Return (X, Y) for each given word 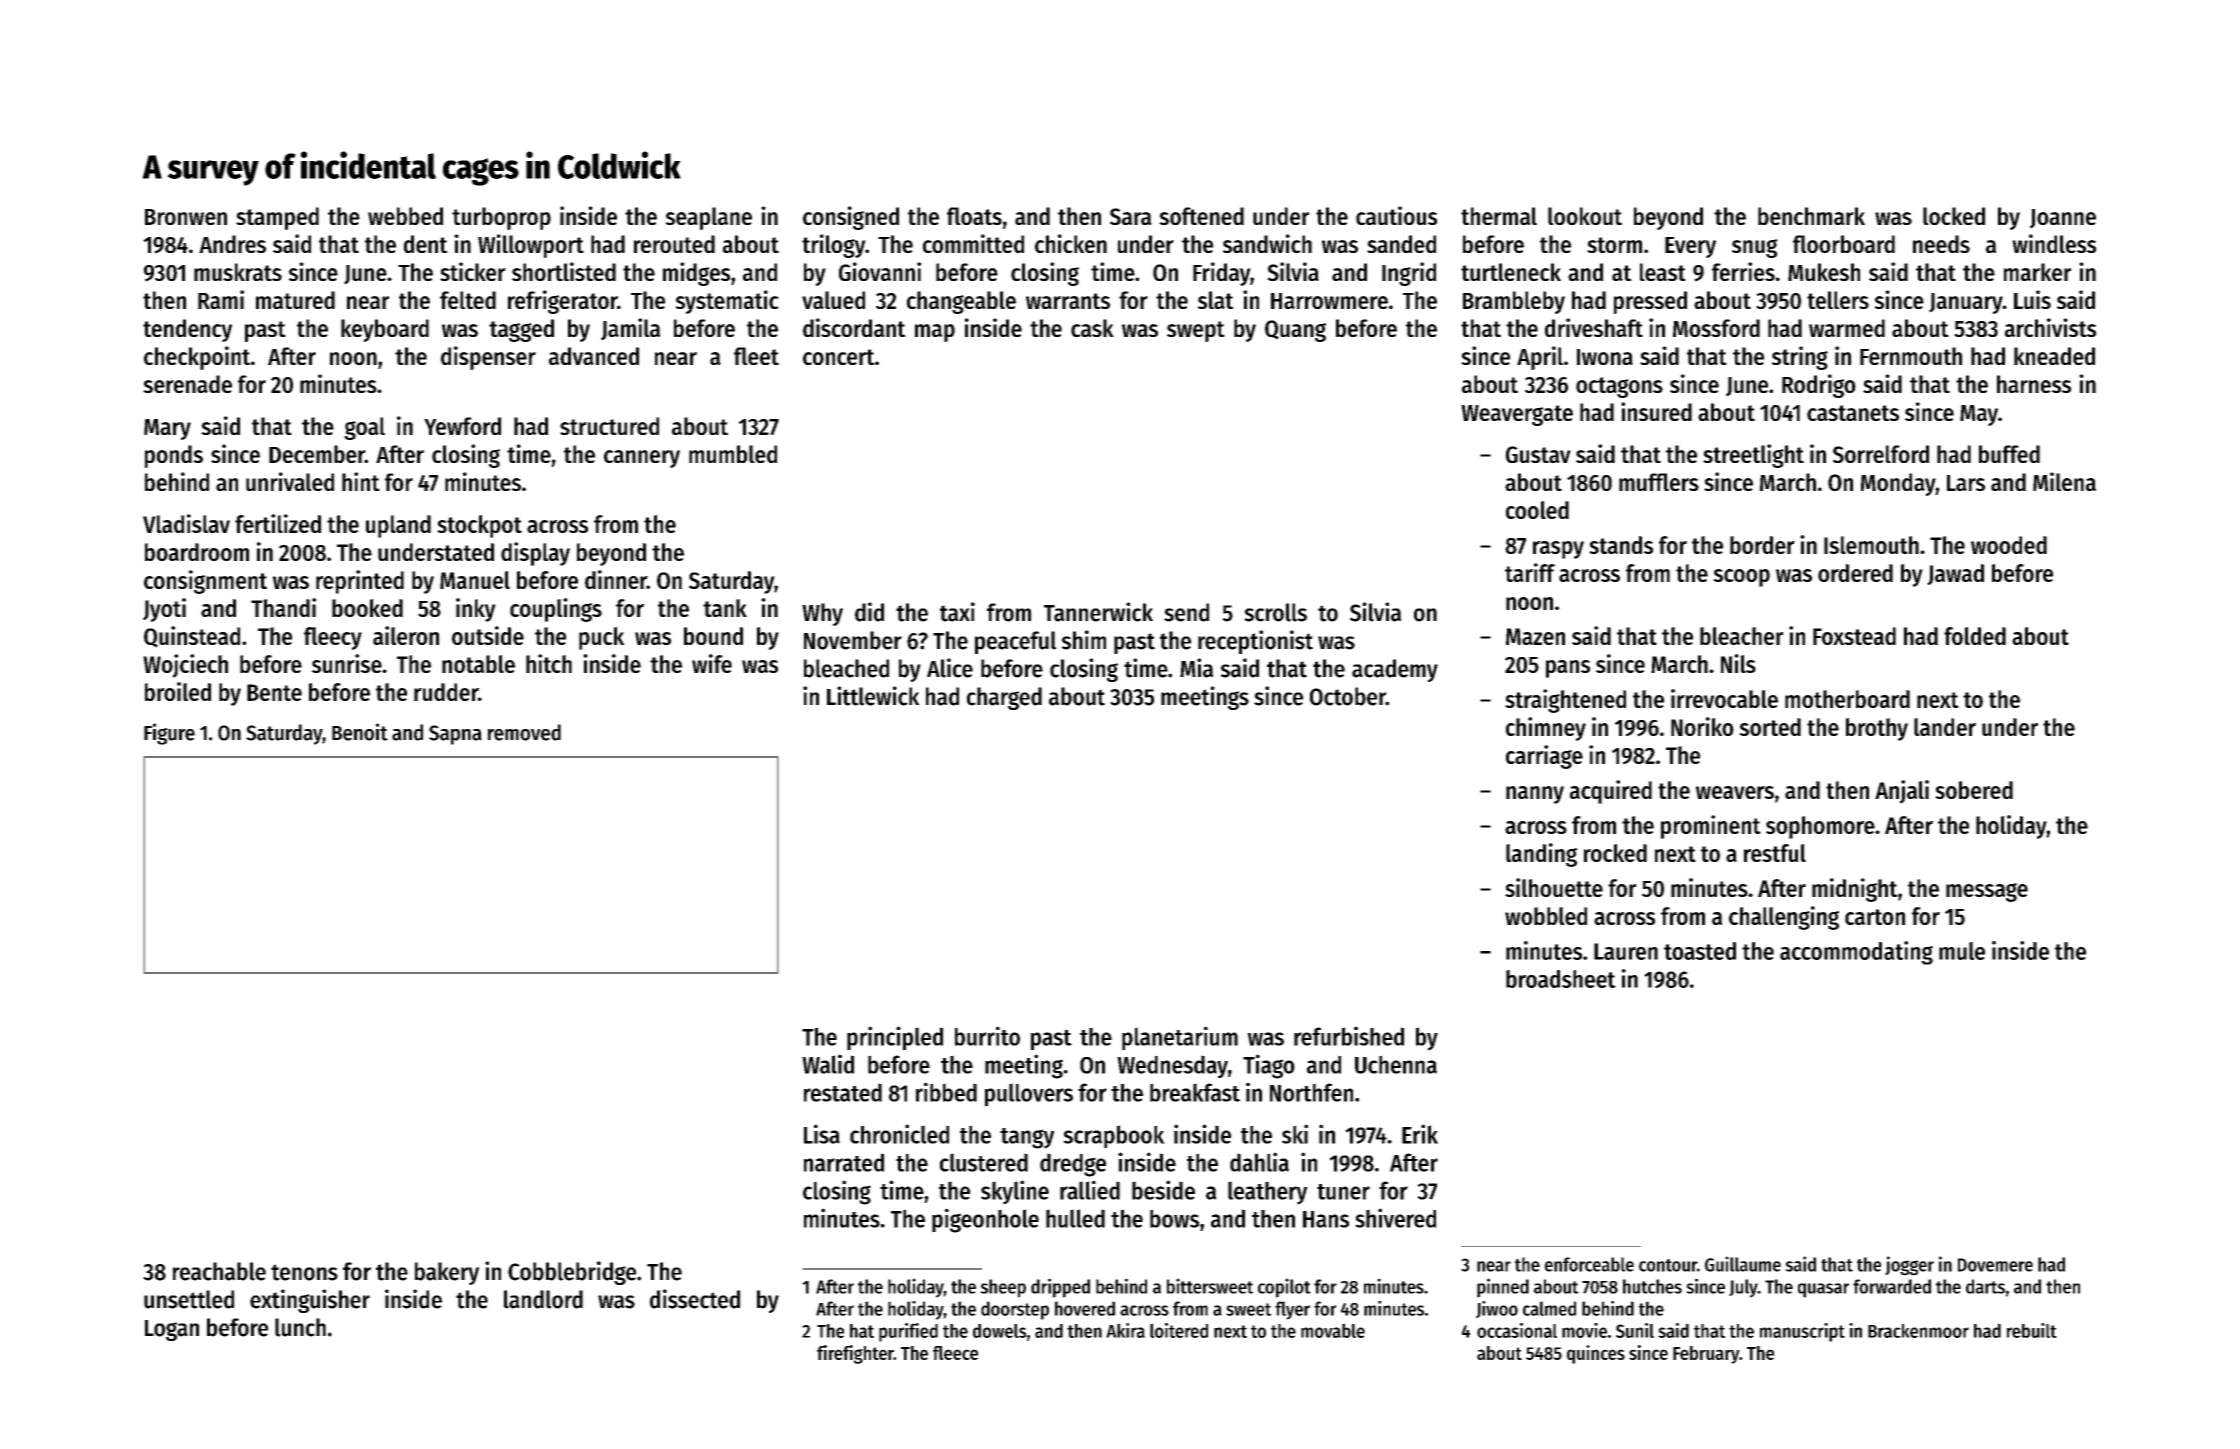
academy (1395, 670)
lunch (300, 1327)
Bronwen (186, 217)
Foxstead (1854, 636)
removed (524, 732)
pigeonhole (985, 1220)
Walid (828, 1064)
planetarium (1180, 1038)
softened (1201, 216)
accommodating (1856, 953)
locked (1954, 216)
